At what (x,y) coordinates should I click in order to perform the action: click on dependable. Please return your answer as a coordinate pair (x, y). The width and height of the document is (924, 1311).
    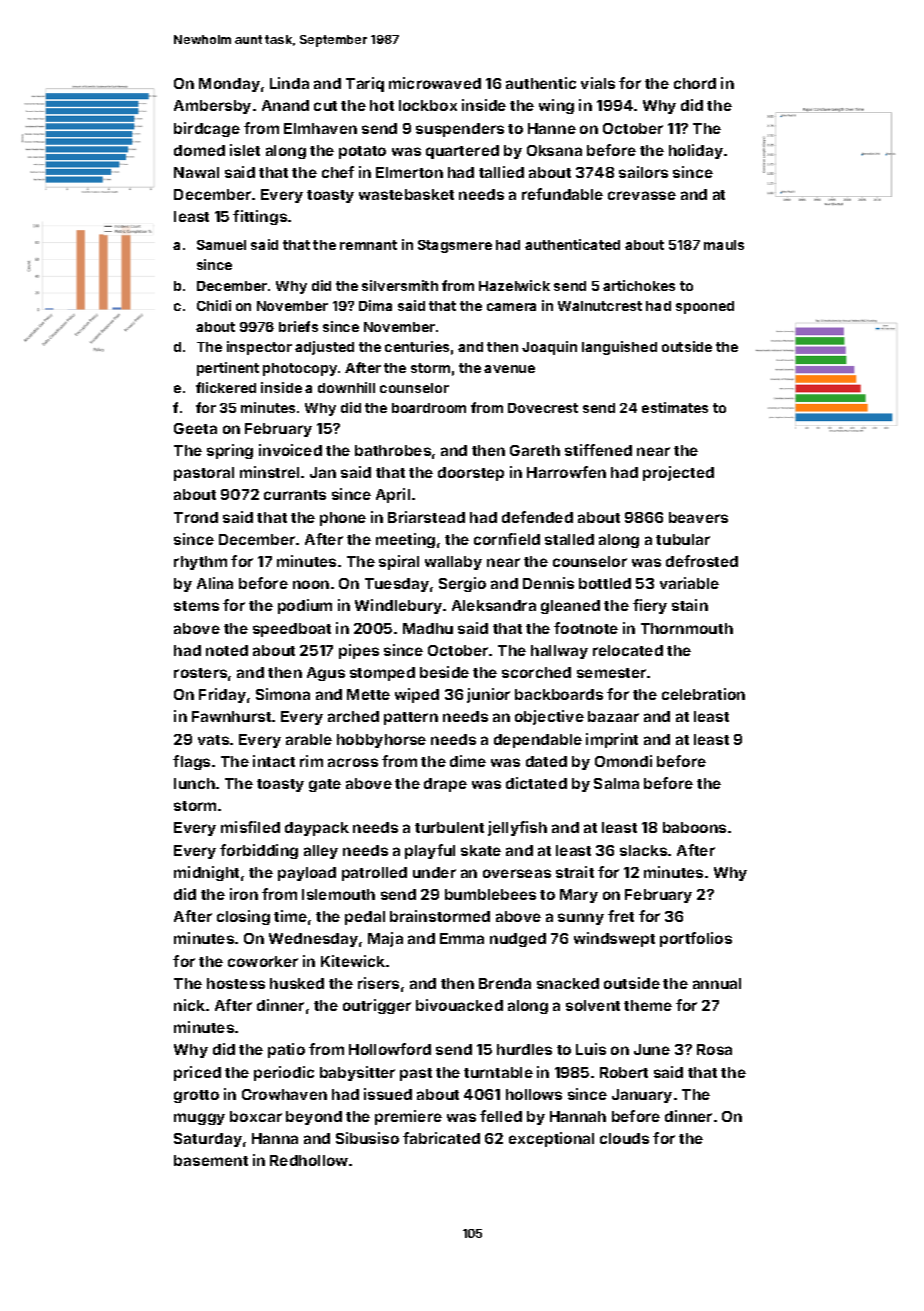
    Looking at the image, I should click on (538, 741).
